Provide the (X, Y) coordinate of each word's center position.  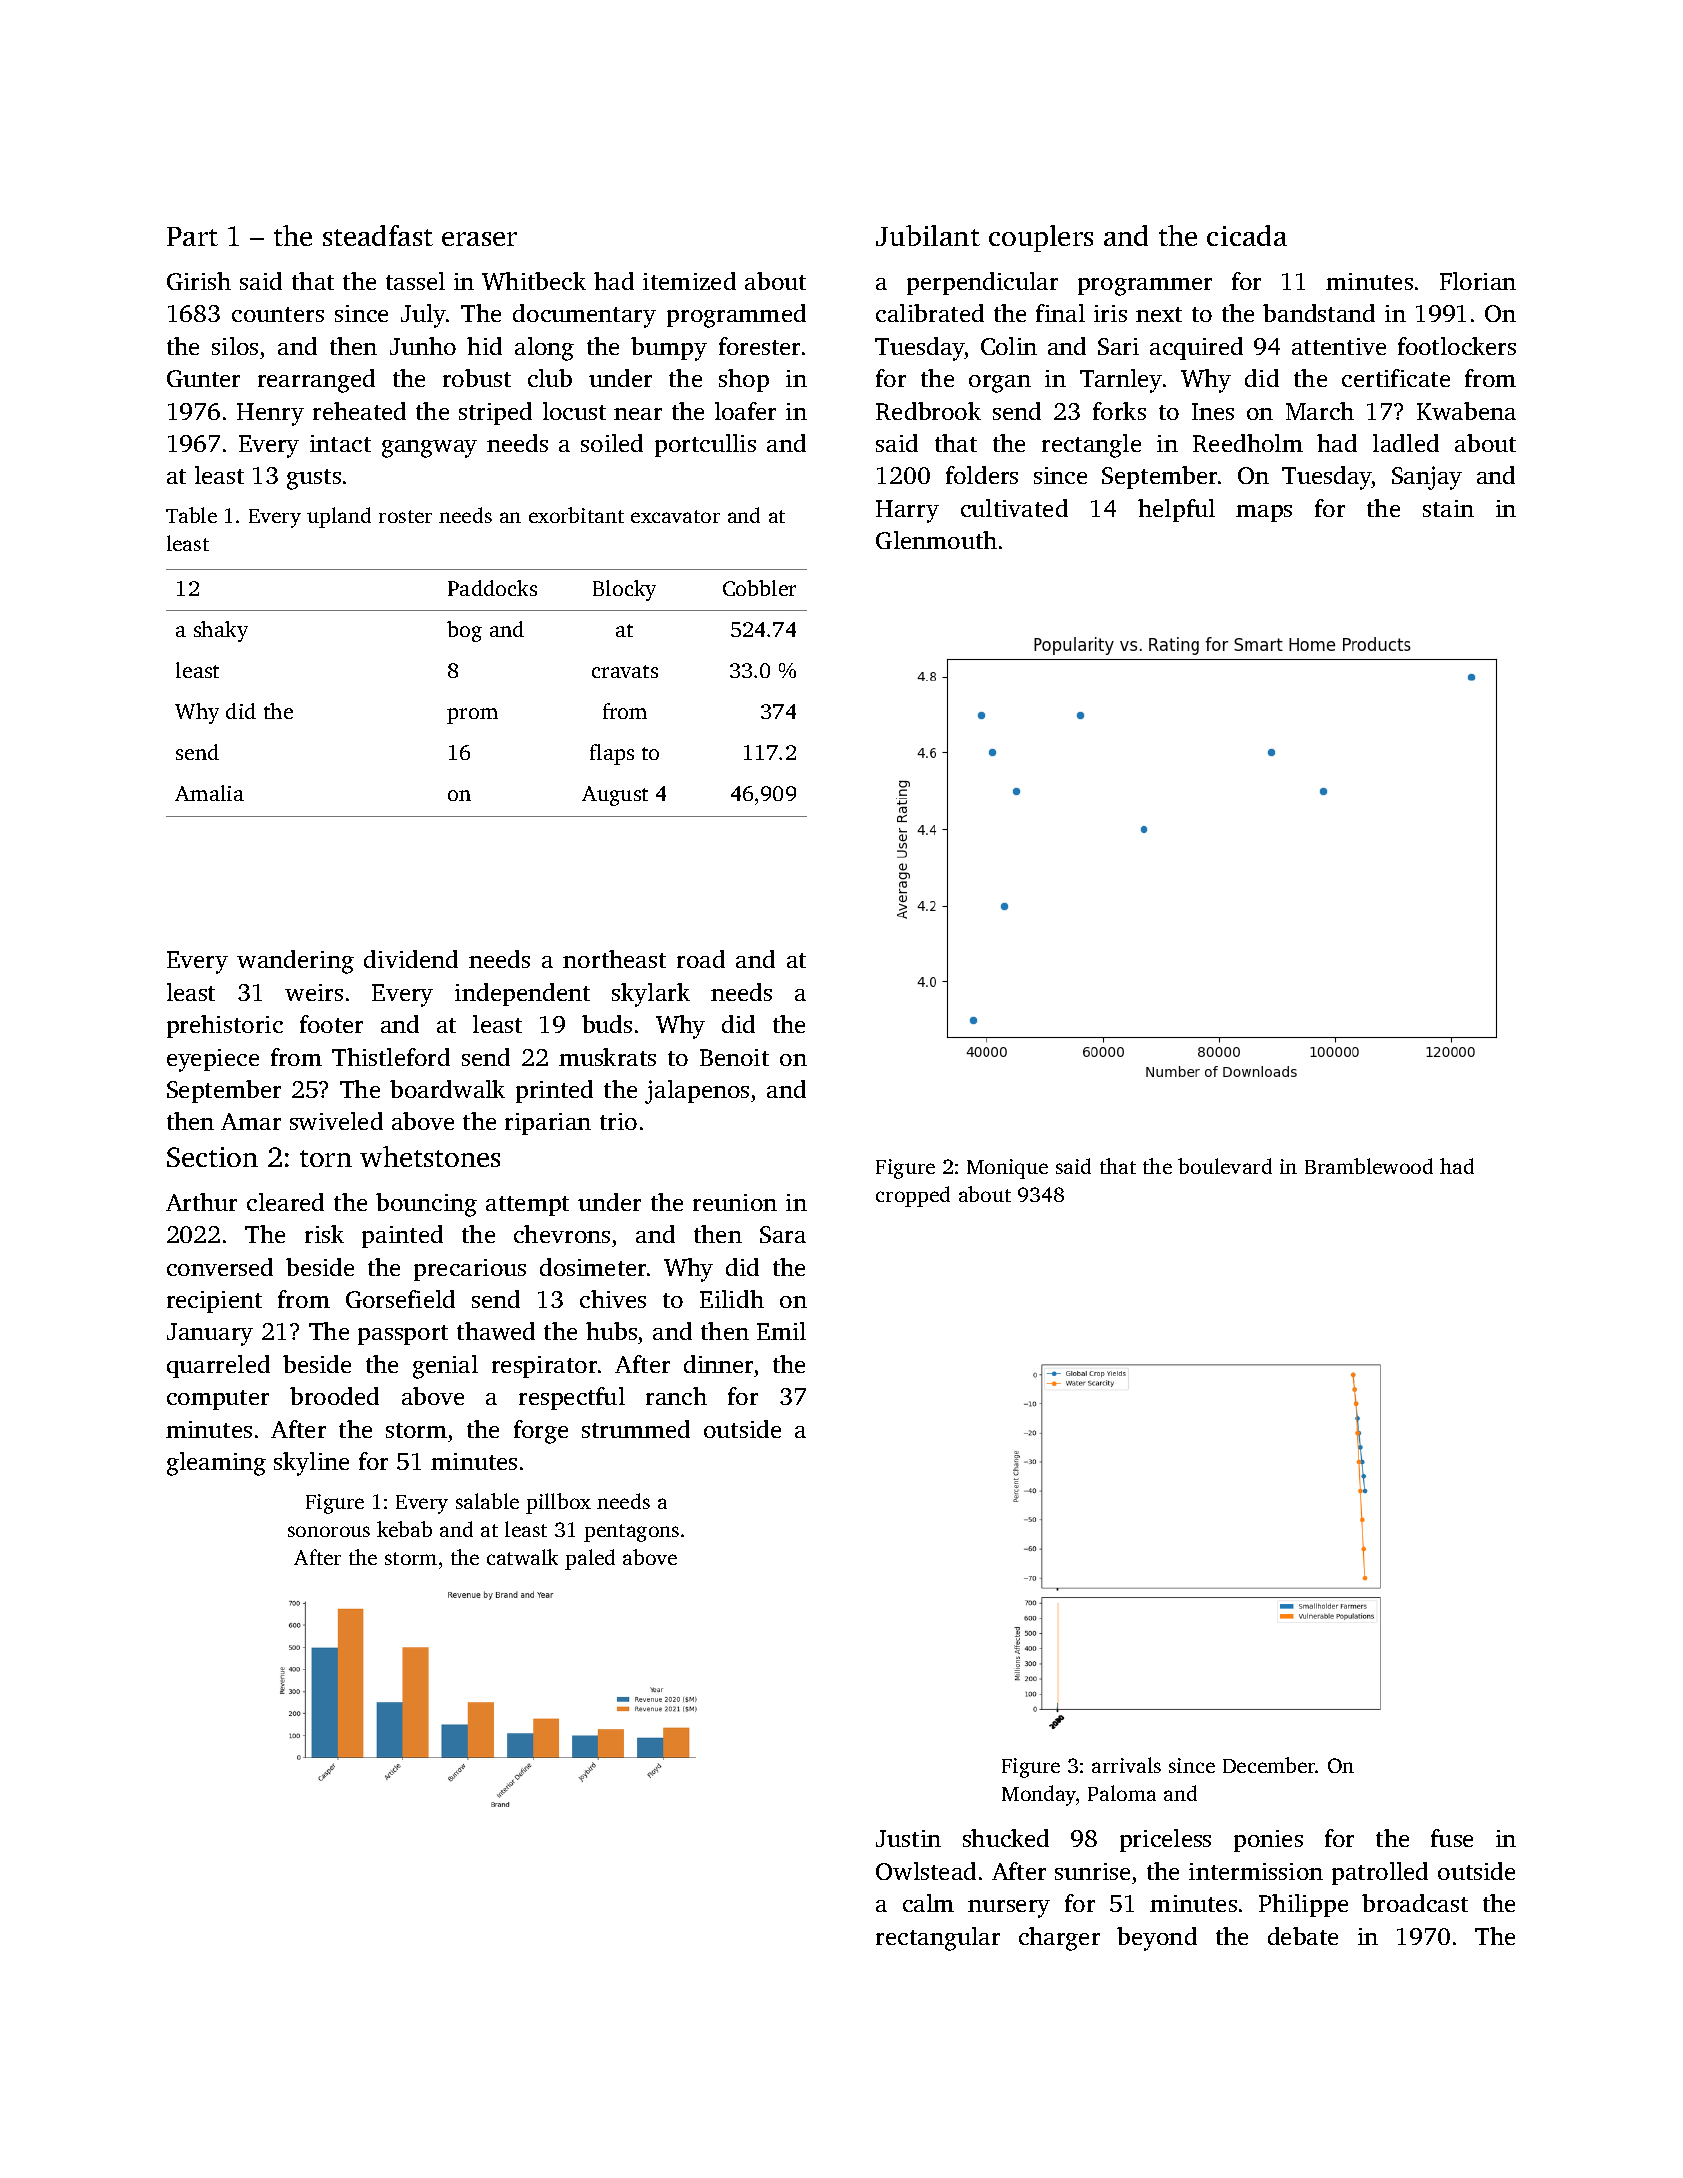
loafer (745, 411)
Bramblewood (1369, 1166)
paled (590, 1559)
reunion (735, 1202)
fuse (1452, 1838)
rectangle (1091, 446)
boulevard (1225, 1166)
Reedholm (1248, 443)
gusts (314, 479)
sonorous (329, 1531)
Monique (1007, 1169)
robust (477, 378)
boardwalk (447, 1089)
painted (402, 1236)
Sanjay (1427, 478)
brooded (334, 1396)
